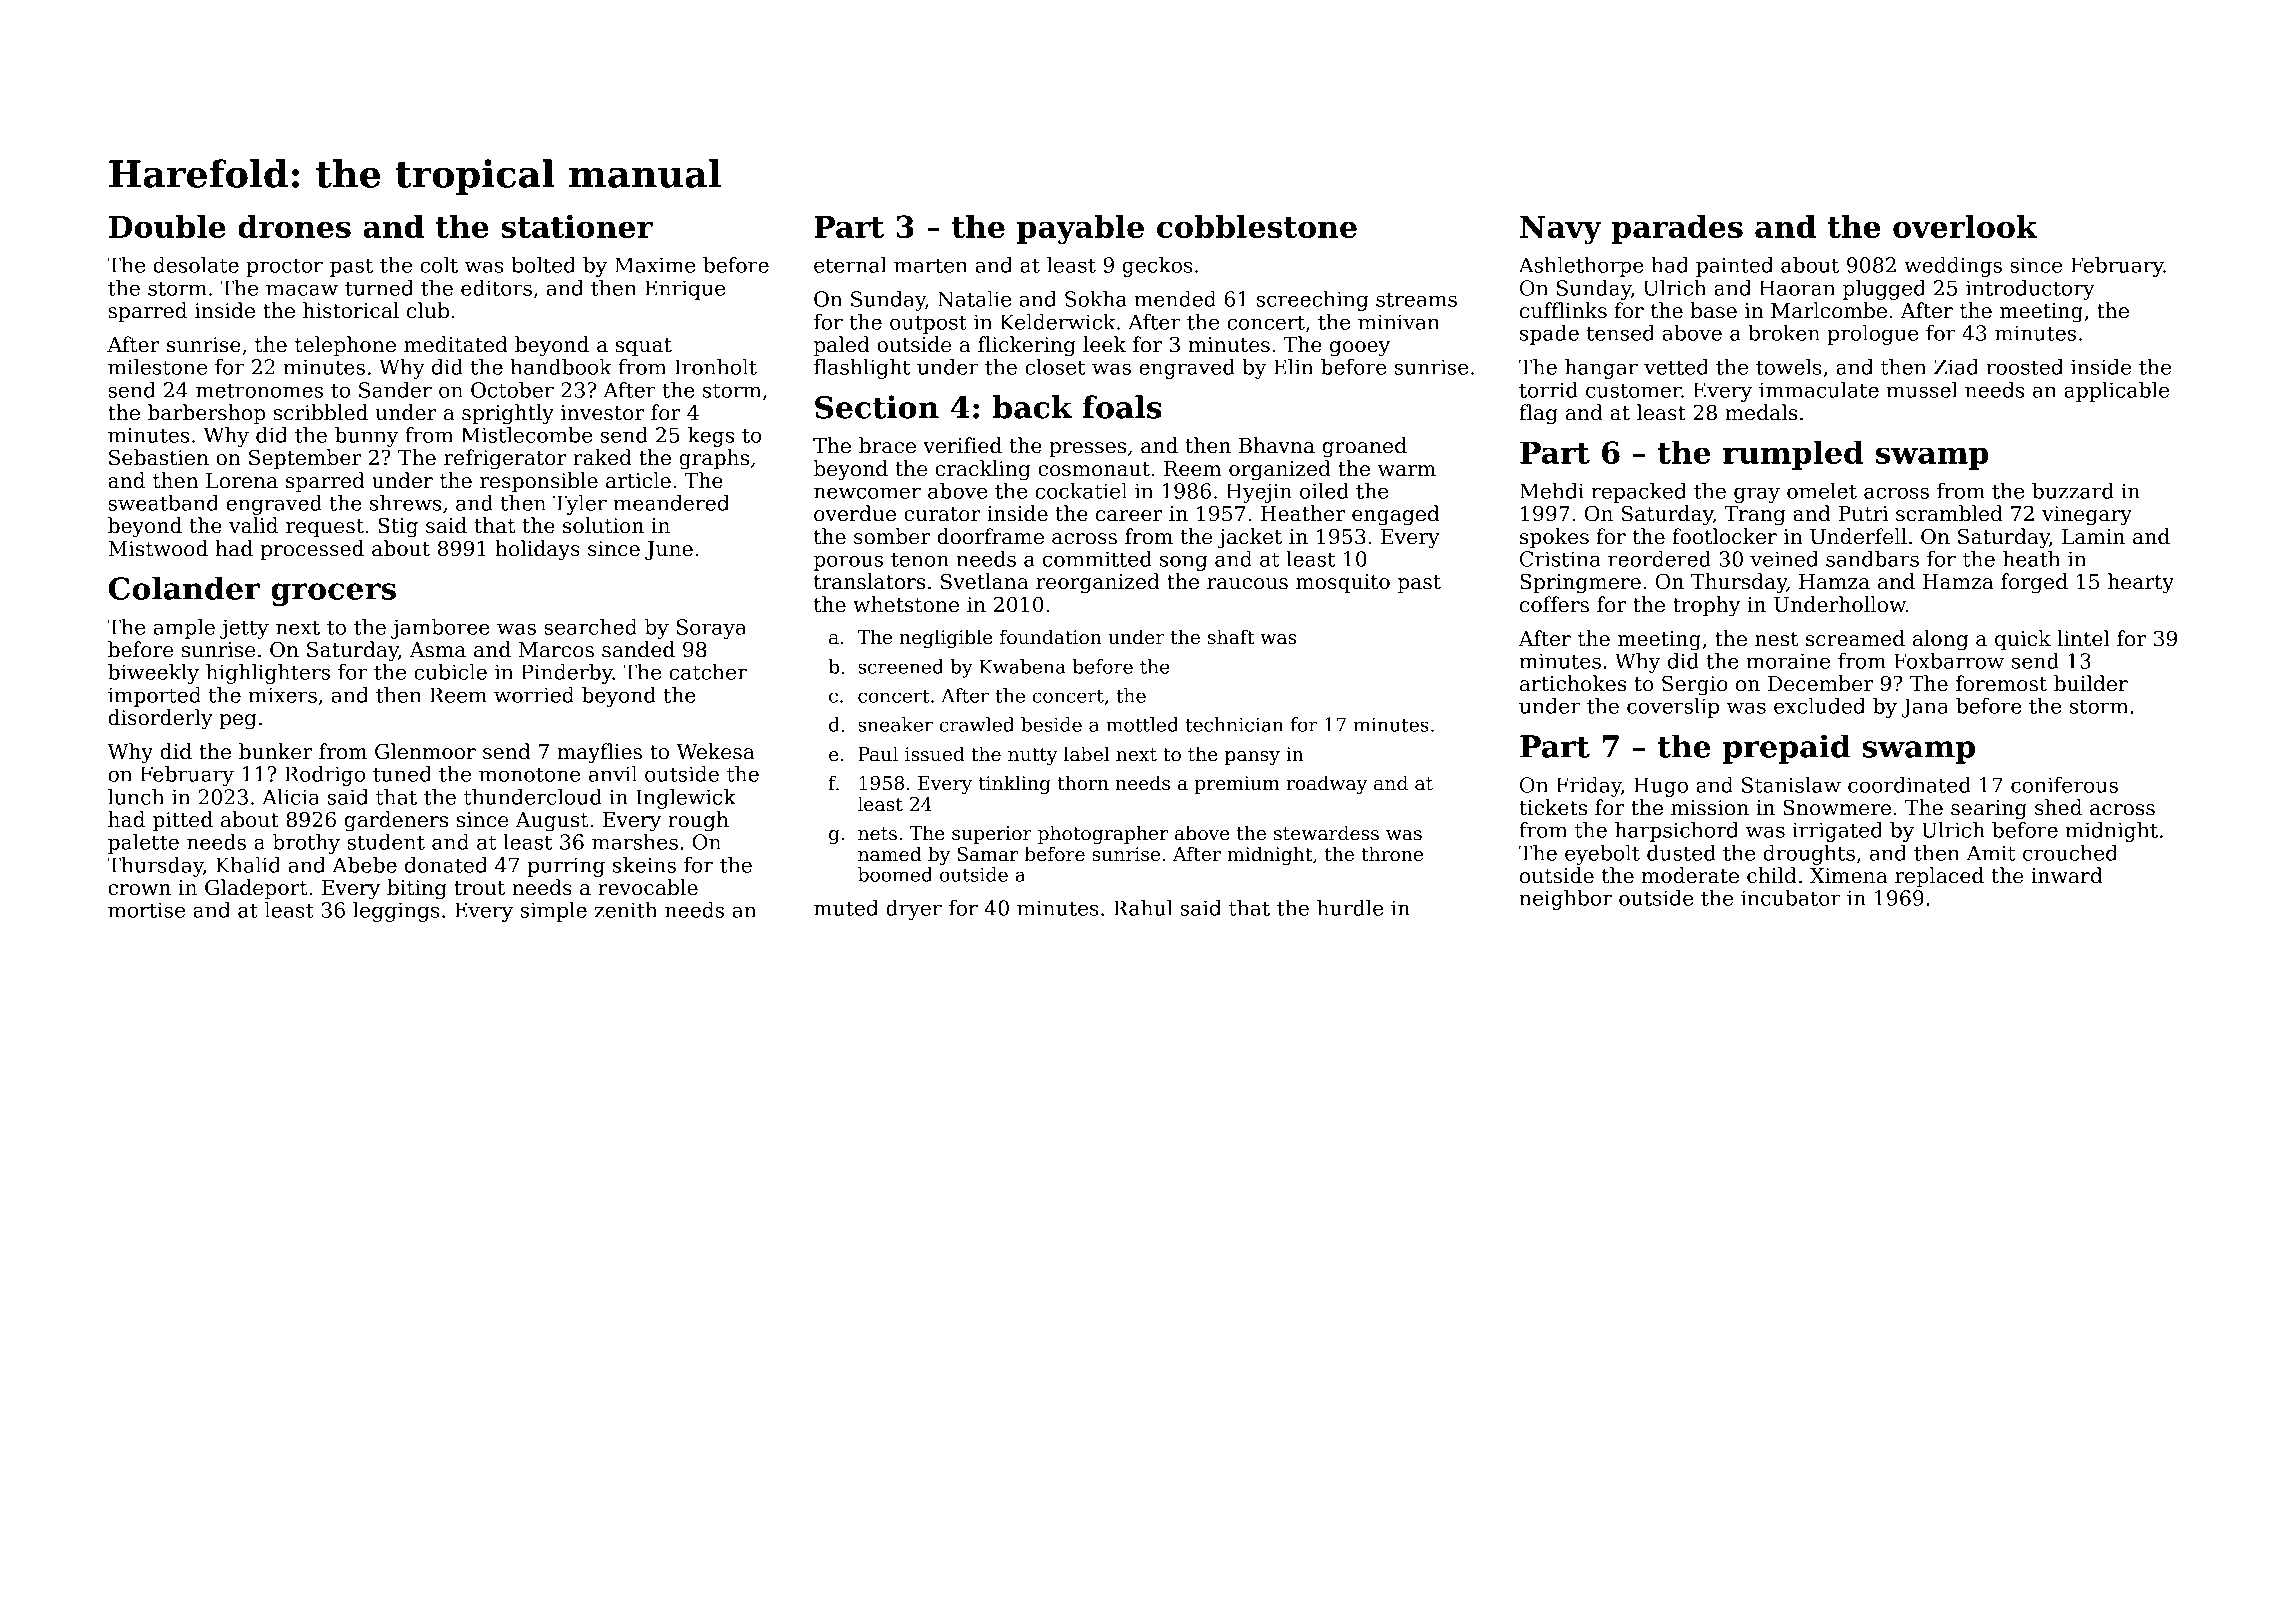 The image size is (2292, 1620). I want to click on telephone, so click(345, 346).
